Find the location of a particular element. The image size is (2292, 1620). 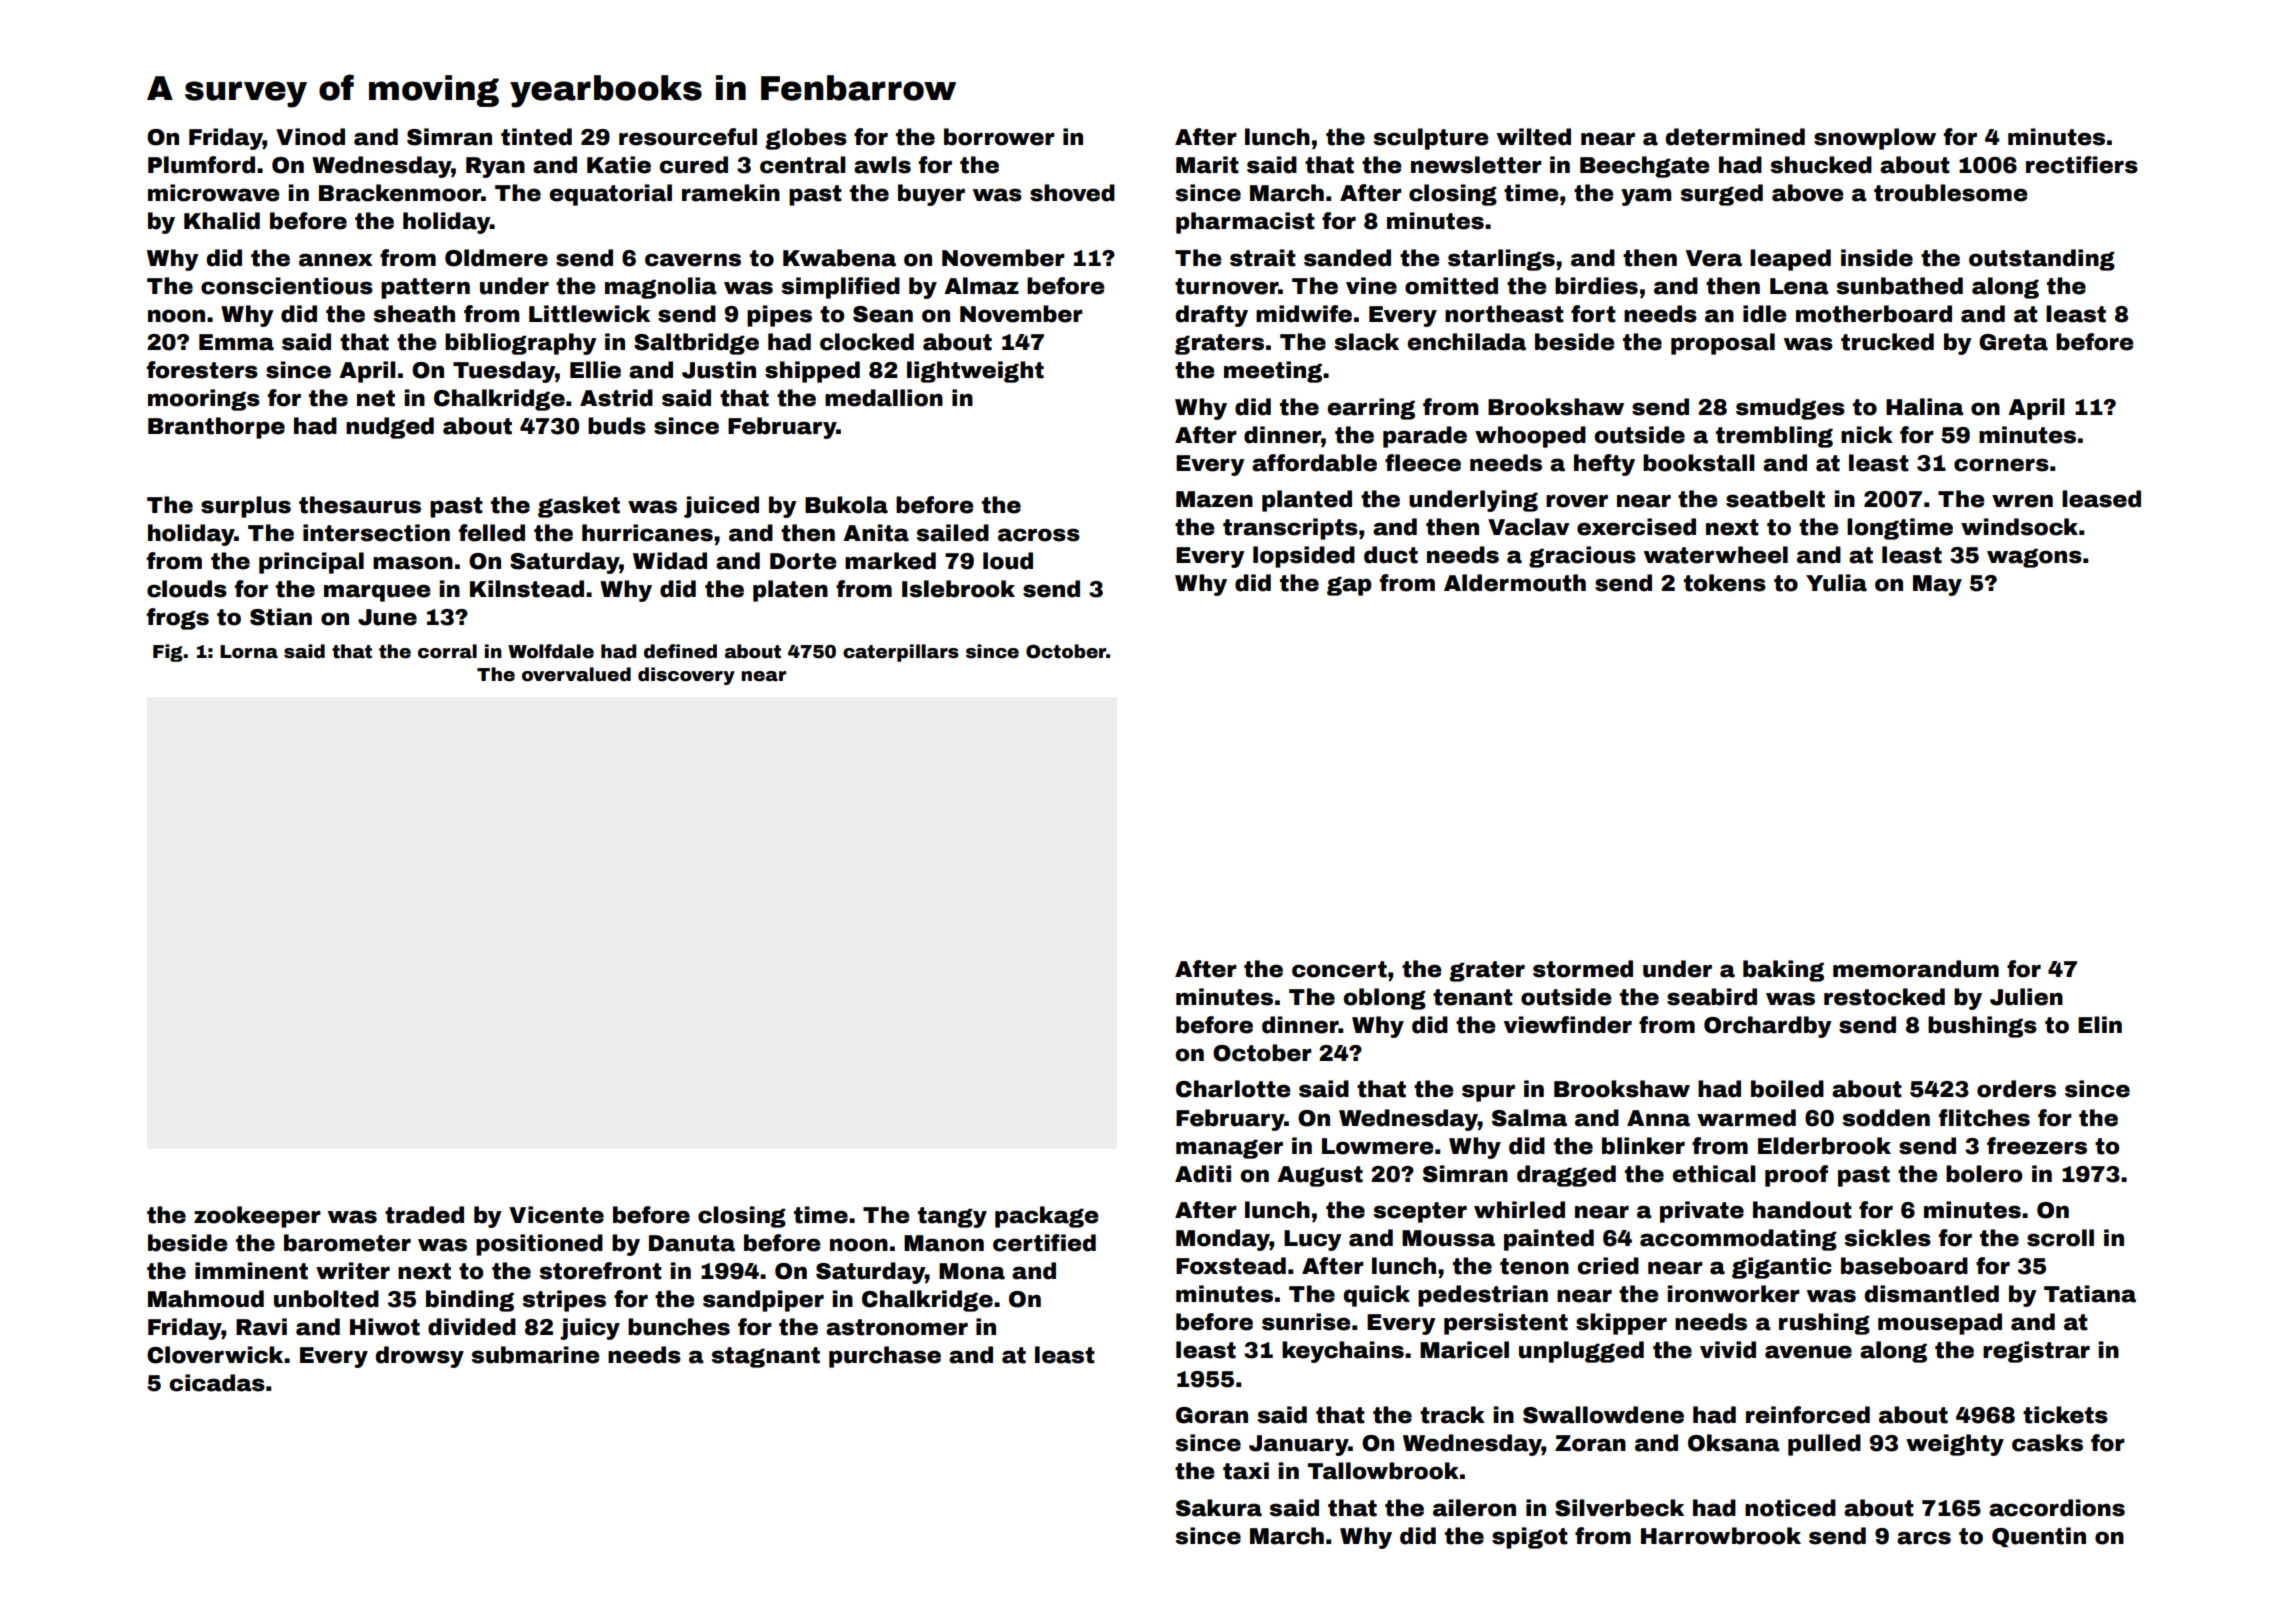

scroll is located at coordinates (2060, 1238).
